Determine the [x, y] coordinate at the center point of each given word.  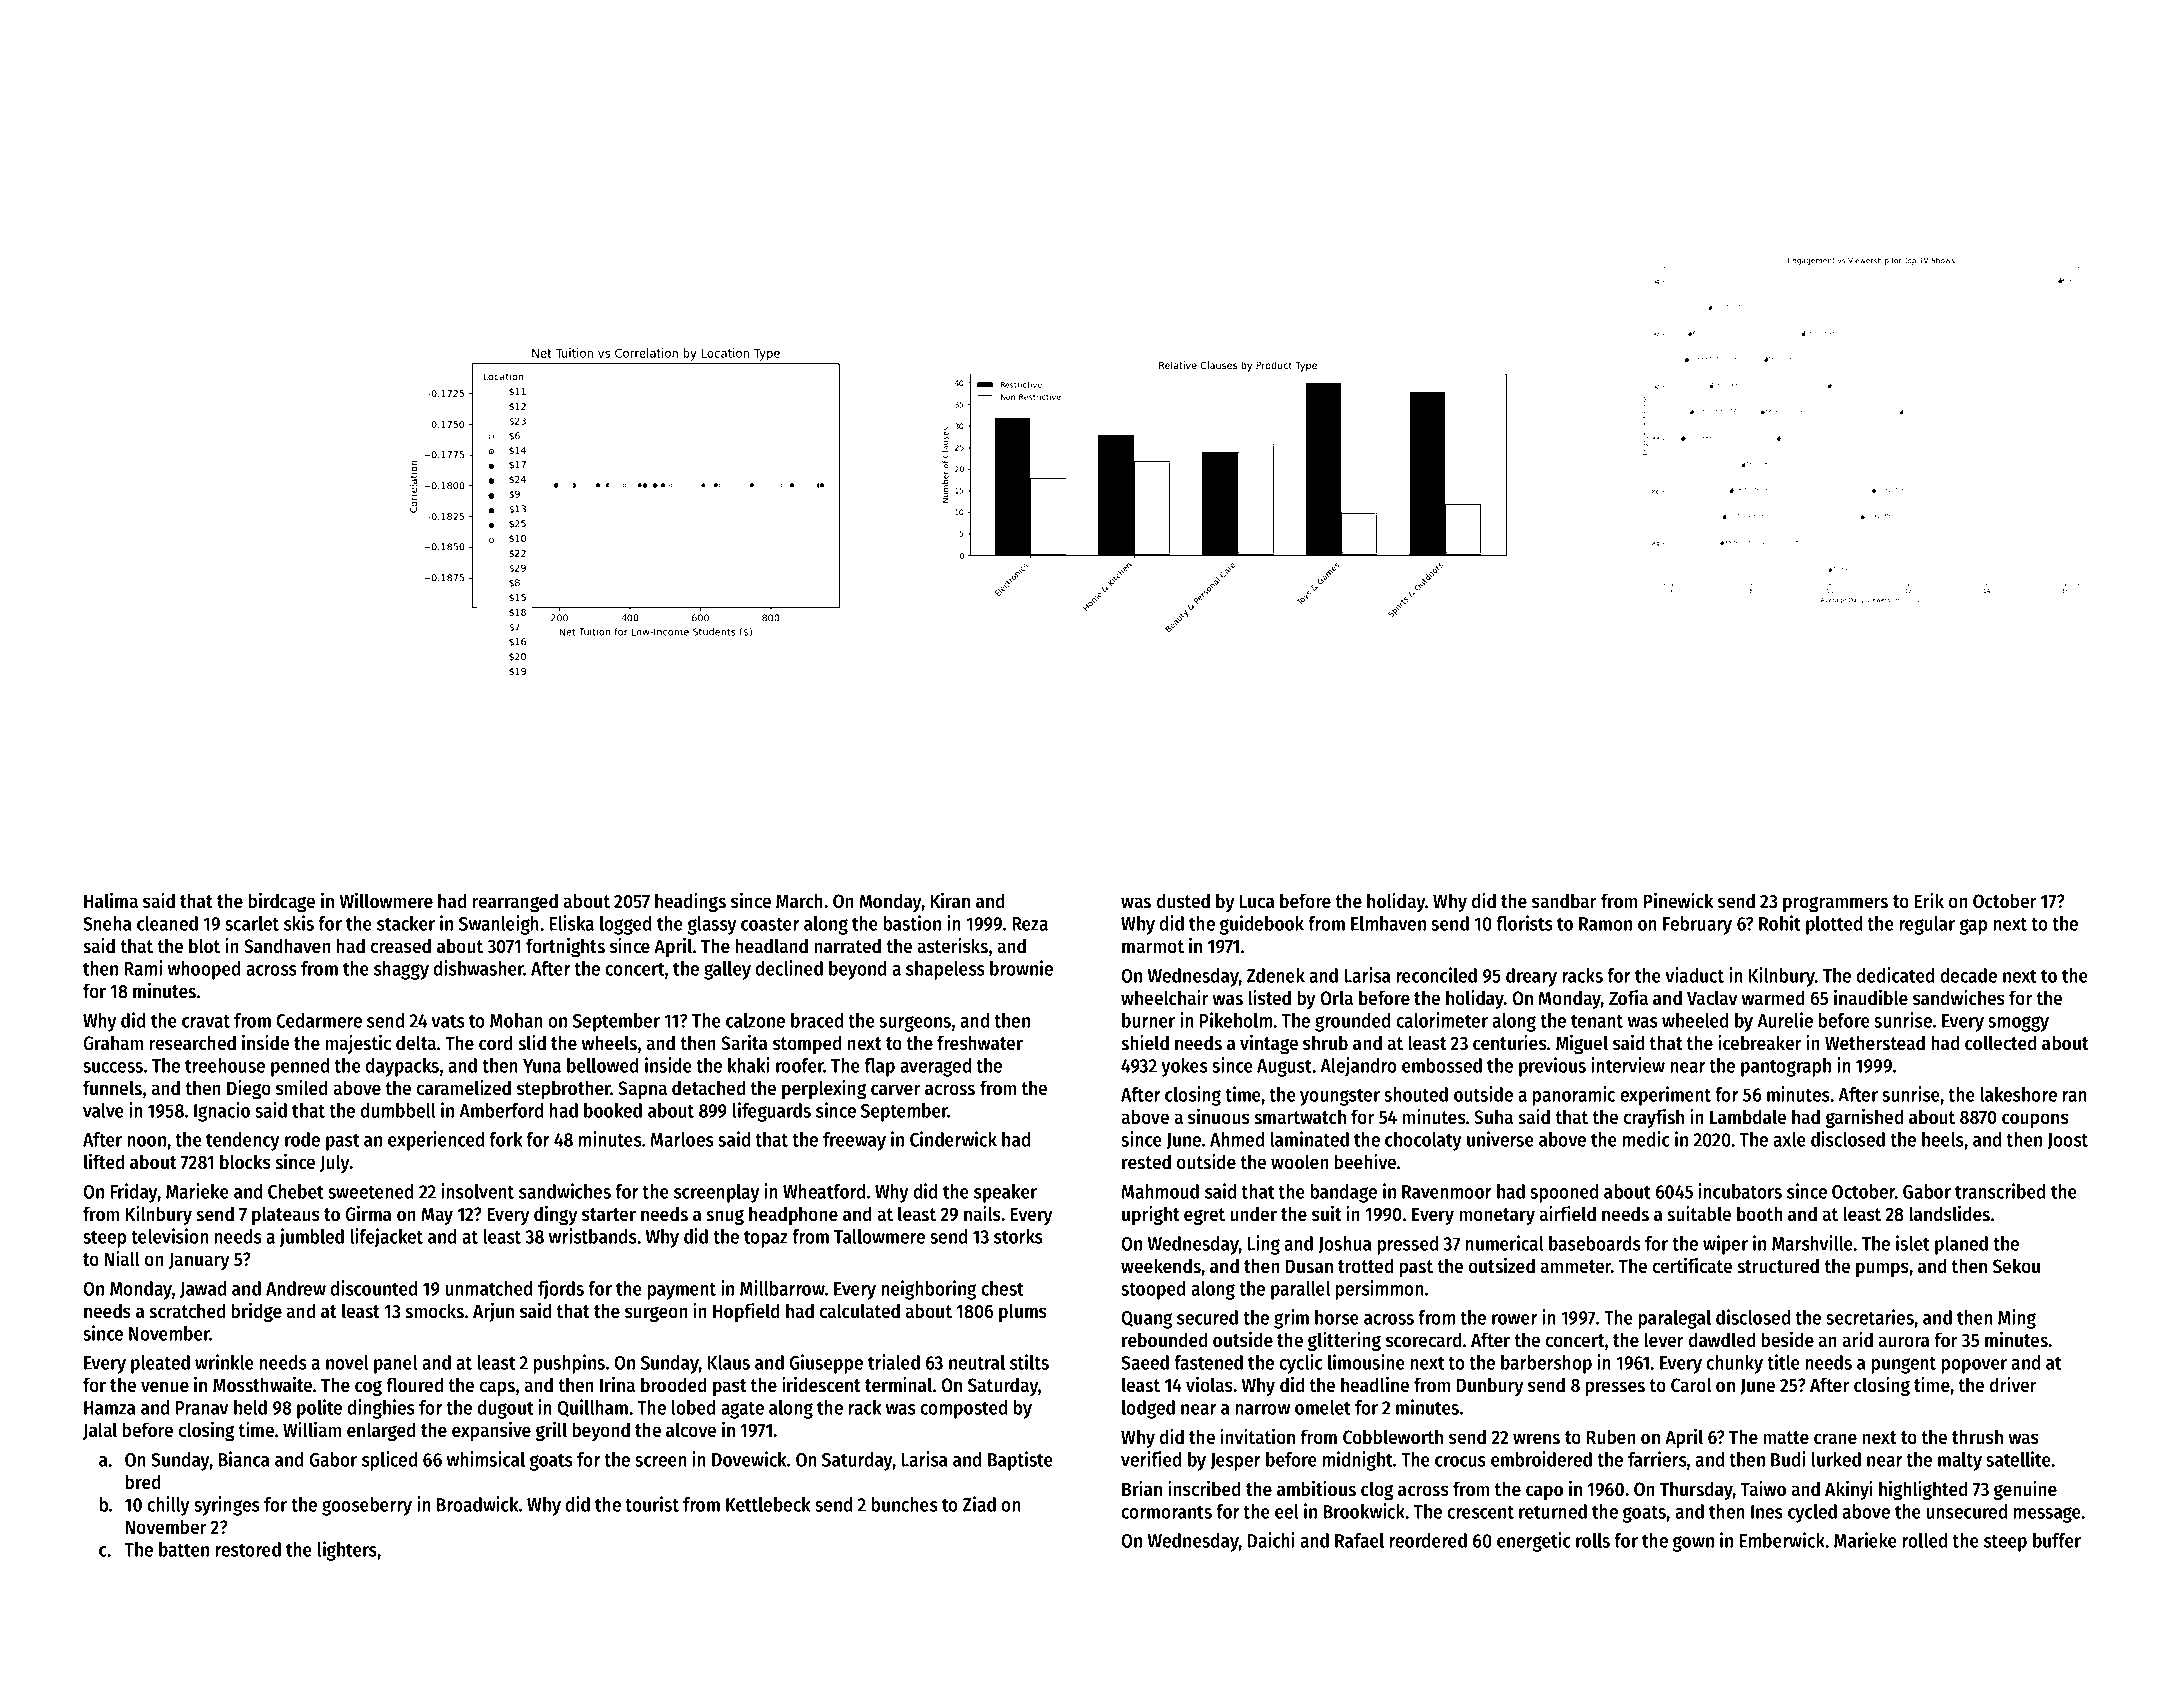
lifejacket [386, 1238]
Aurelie [1785, 1020]
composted [963, 1409]
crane [1835, 1439]
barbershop [1546, 1364]
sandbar [1564, 901]
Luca [1257, 901]
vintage [1269, 1044]
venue [165, 1387]
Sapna [642, 1090]
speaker [1005, 1193]
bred [142, 1482]
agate [742, 1410]
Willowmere [386, 900]
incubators [1740, 1191]
